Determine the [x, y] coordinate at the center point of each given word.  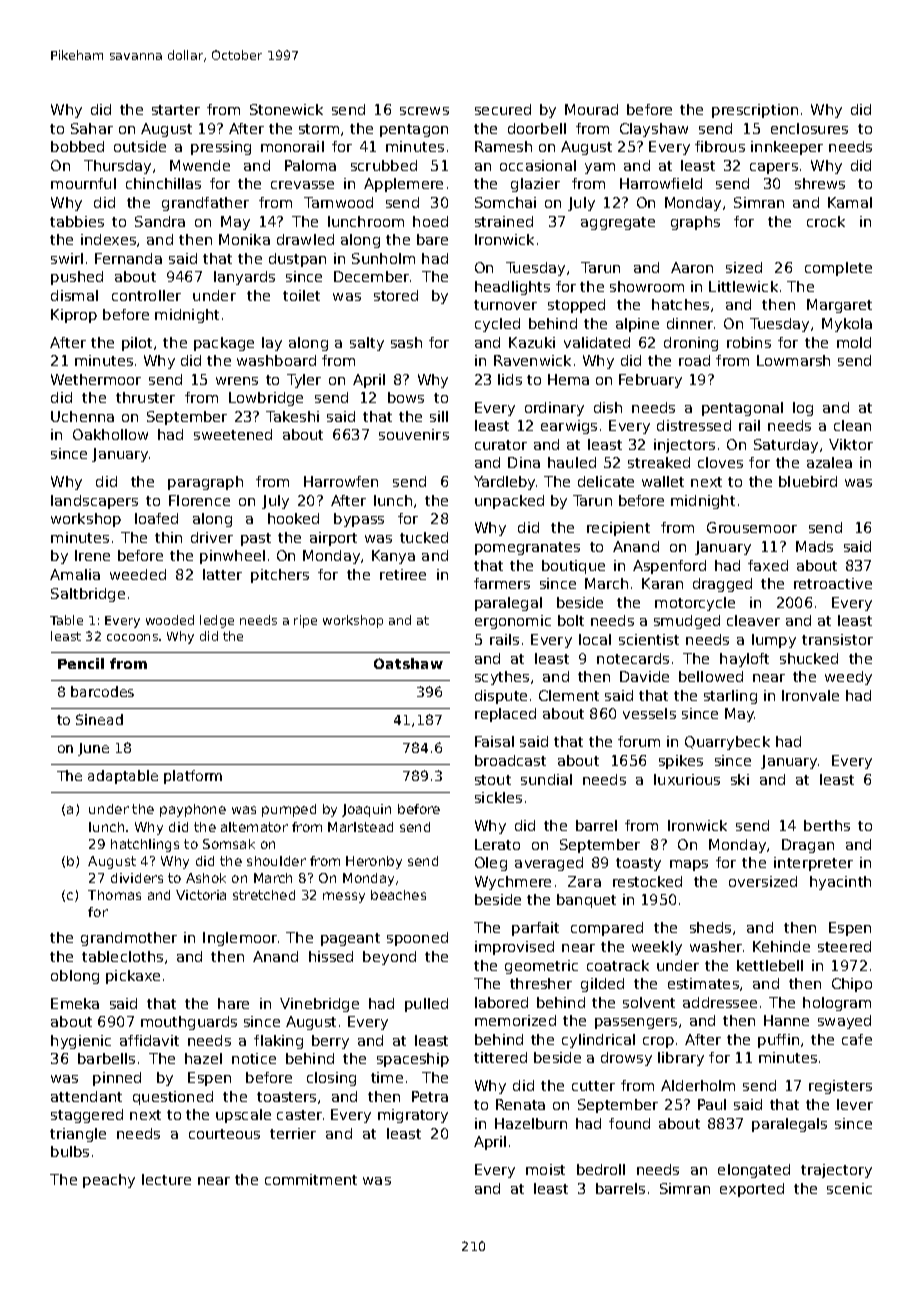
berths [827, 825]
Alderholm [698, 1085]
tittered [500, 1057]
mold [854, 342]
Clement [569, 695]
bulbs [70, 1151]
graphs [695, 223]
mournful [83, 183]
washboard [276, 360]
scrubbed [384, 165]
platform [193, 777]
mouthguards [189, 1023]
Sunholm [383, 258]
